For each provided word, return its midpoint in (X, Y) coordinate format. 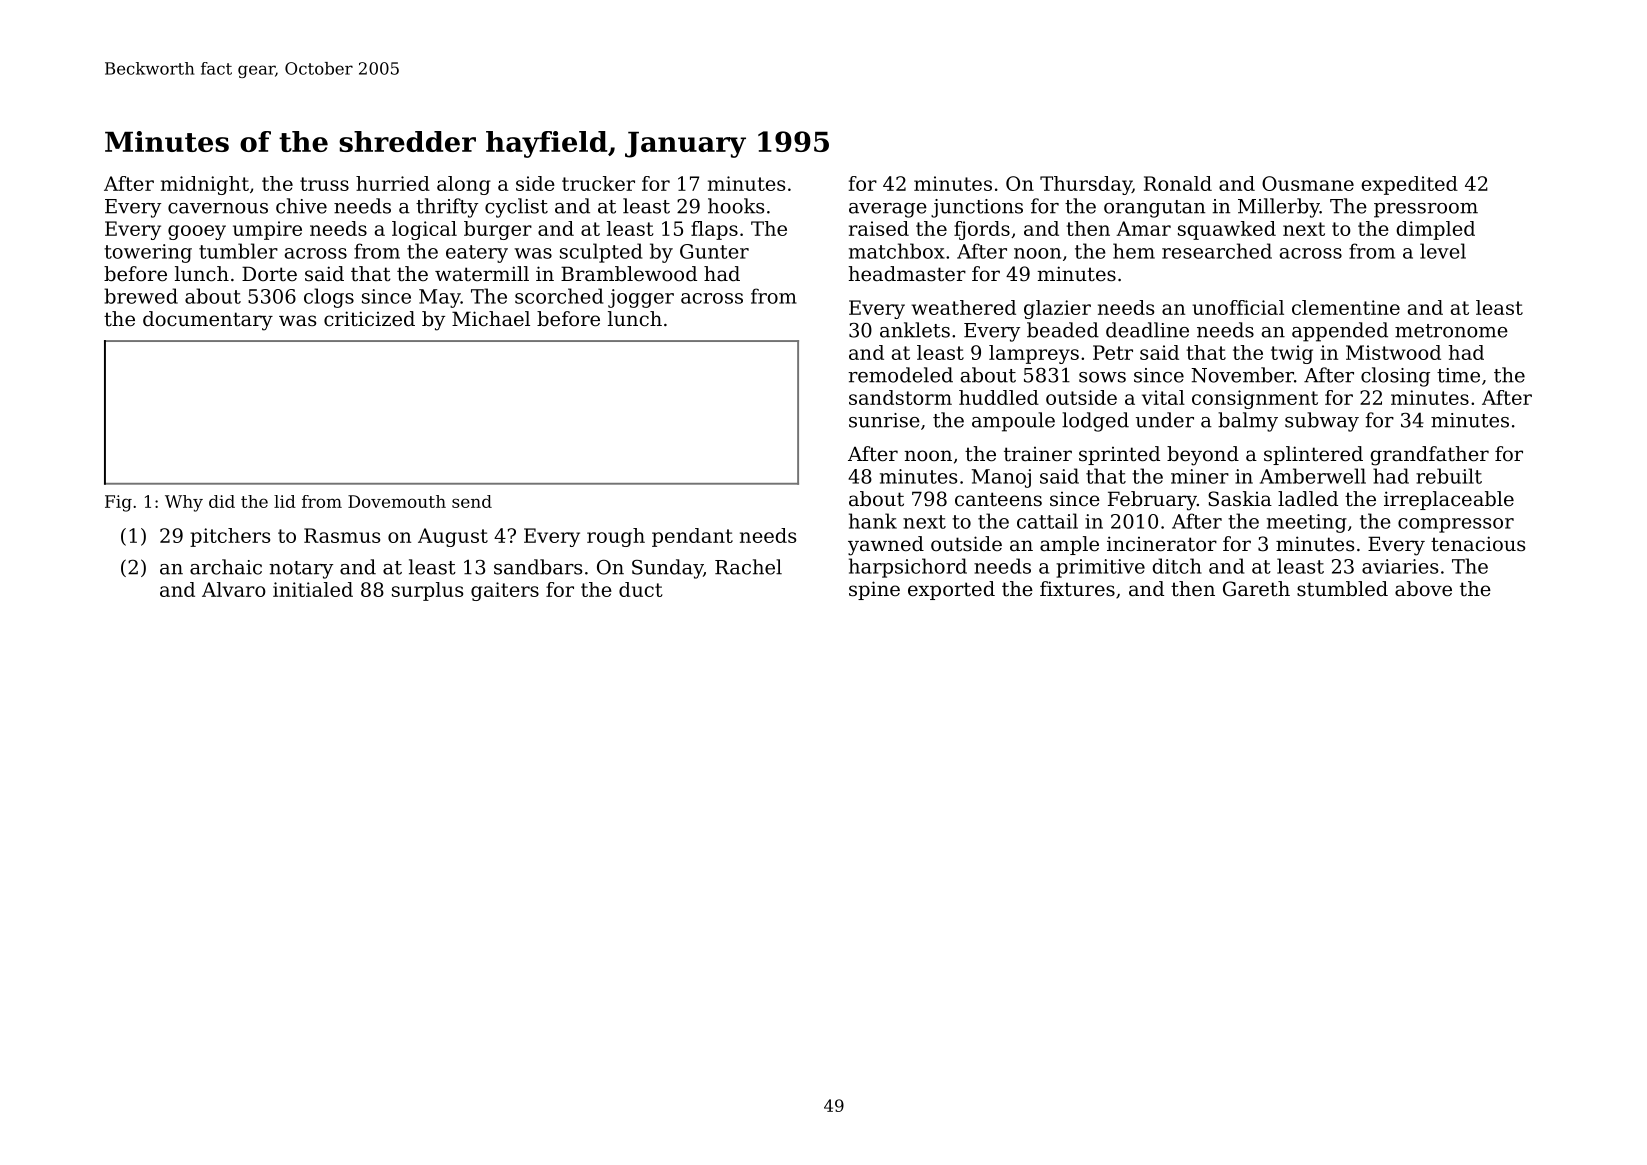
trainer (1038, 454)
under (1165, 420)
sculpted (601, 253)
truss (324, 184)
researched (1217, 251)
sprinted (1119, 455)
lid (285, 501)
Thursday (1086, 185)
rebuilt (1449, 476)
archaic (226, 567)
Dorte (269, 274)
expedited (1409, 185)
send (472, 501)
